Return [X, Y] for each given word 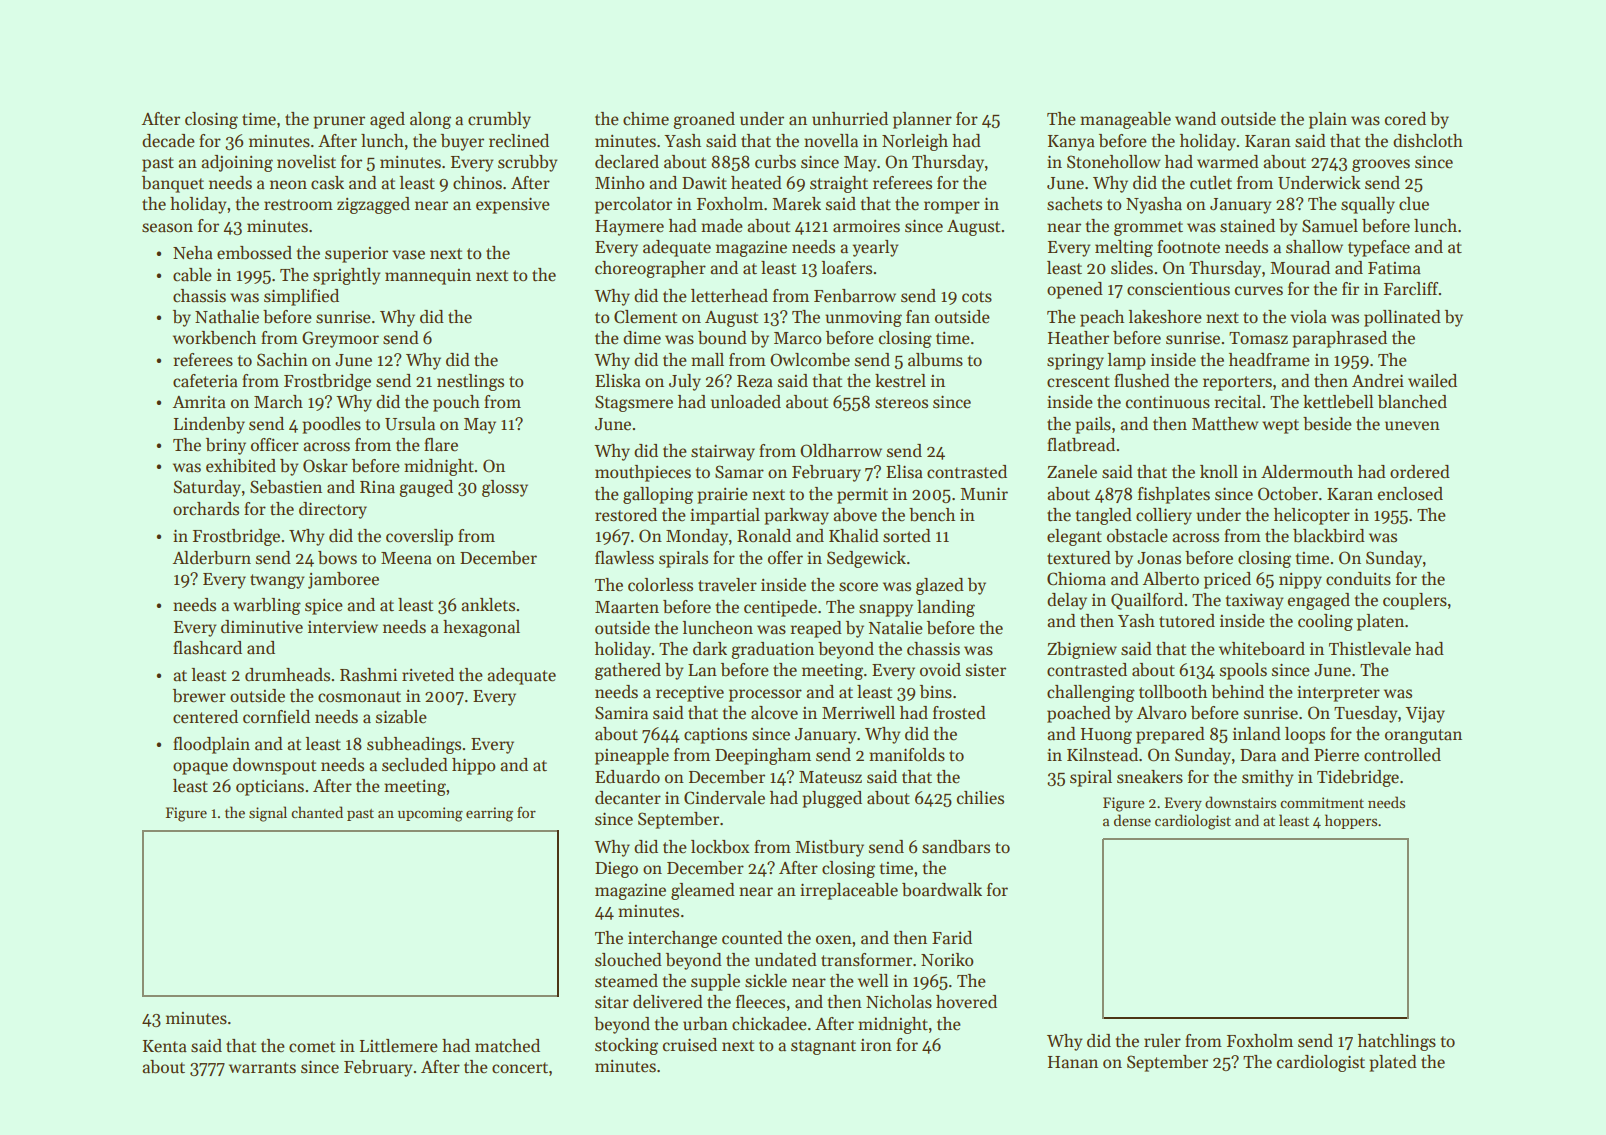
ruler [1162, 1041]
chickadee [769, 1024]
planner [922, 120]
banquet [173, 184]
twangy [277, 581]
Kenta [165, 1046]
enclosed [1410, 494]
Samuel [1330, 226]
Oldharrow [841, 451]
